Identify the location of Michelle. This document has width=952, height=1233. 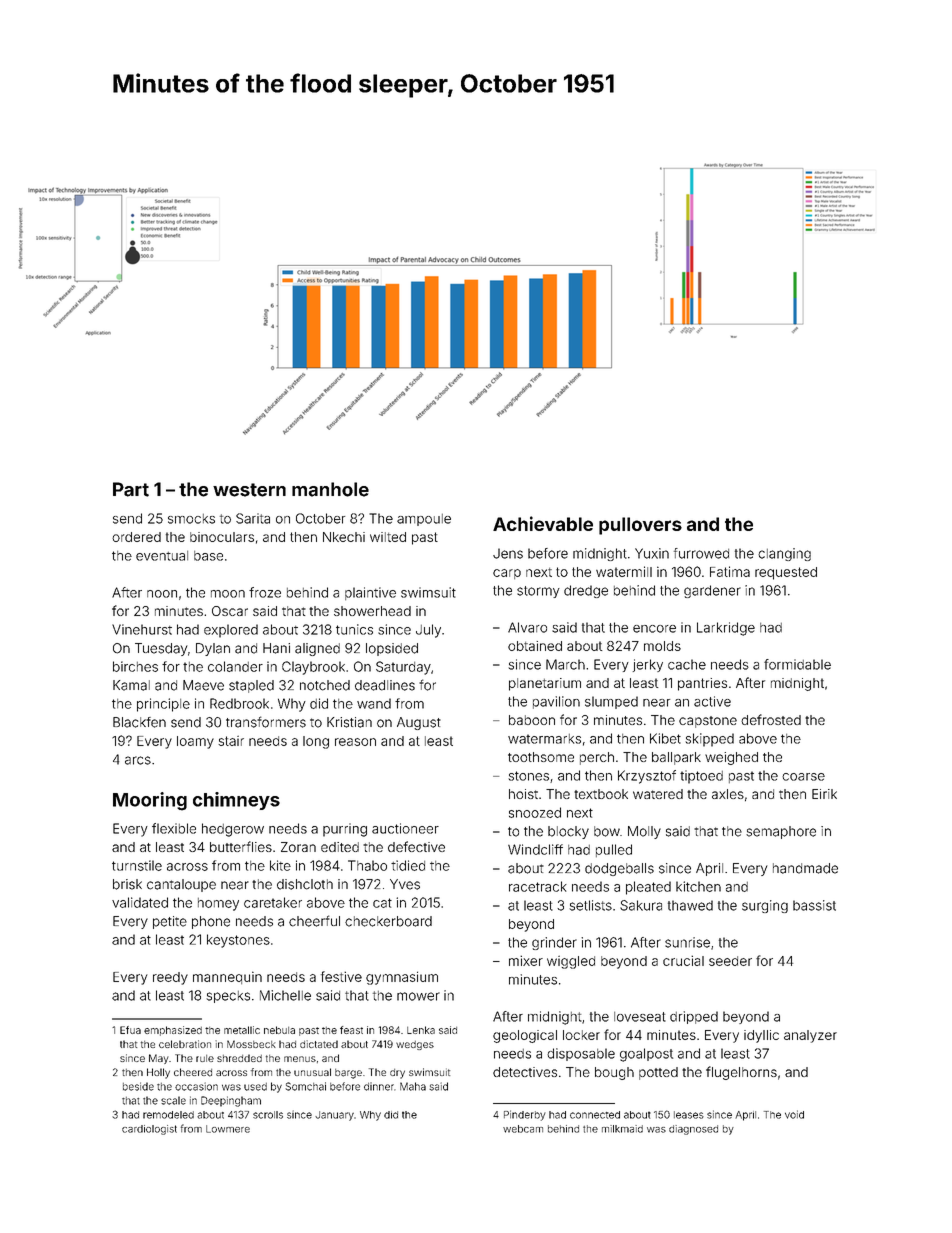
(285, 995).
